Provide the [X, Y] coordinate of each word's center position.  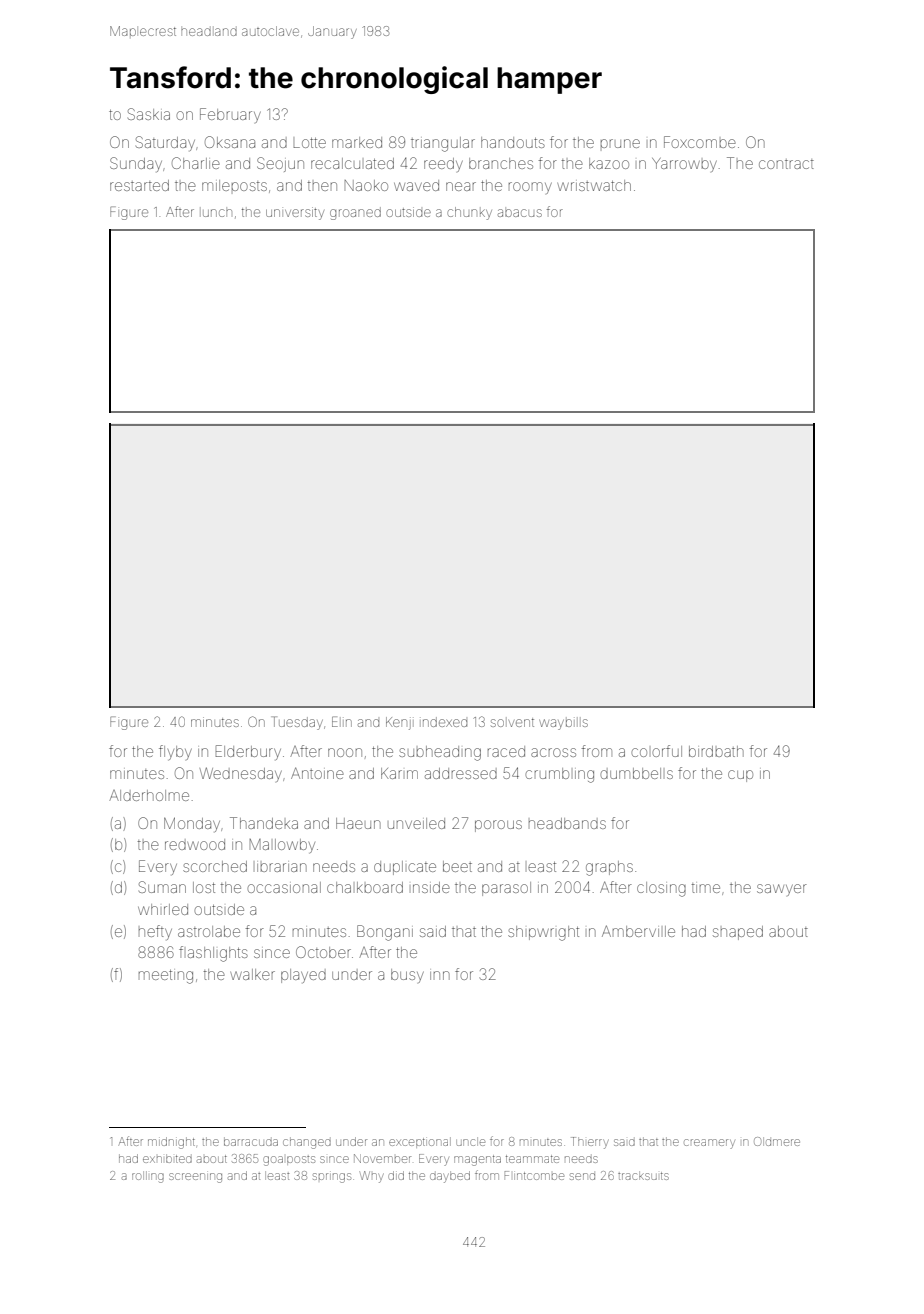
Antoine [317, 773]
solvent [512, 722]
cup [740, 776]
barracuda [251, 1141]
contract [786, 164]
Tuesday [297, 723]
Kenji [398, 723]
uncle [470, 1141]
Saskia [149, 114]
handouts [513, 142]
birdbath [716, 751]
